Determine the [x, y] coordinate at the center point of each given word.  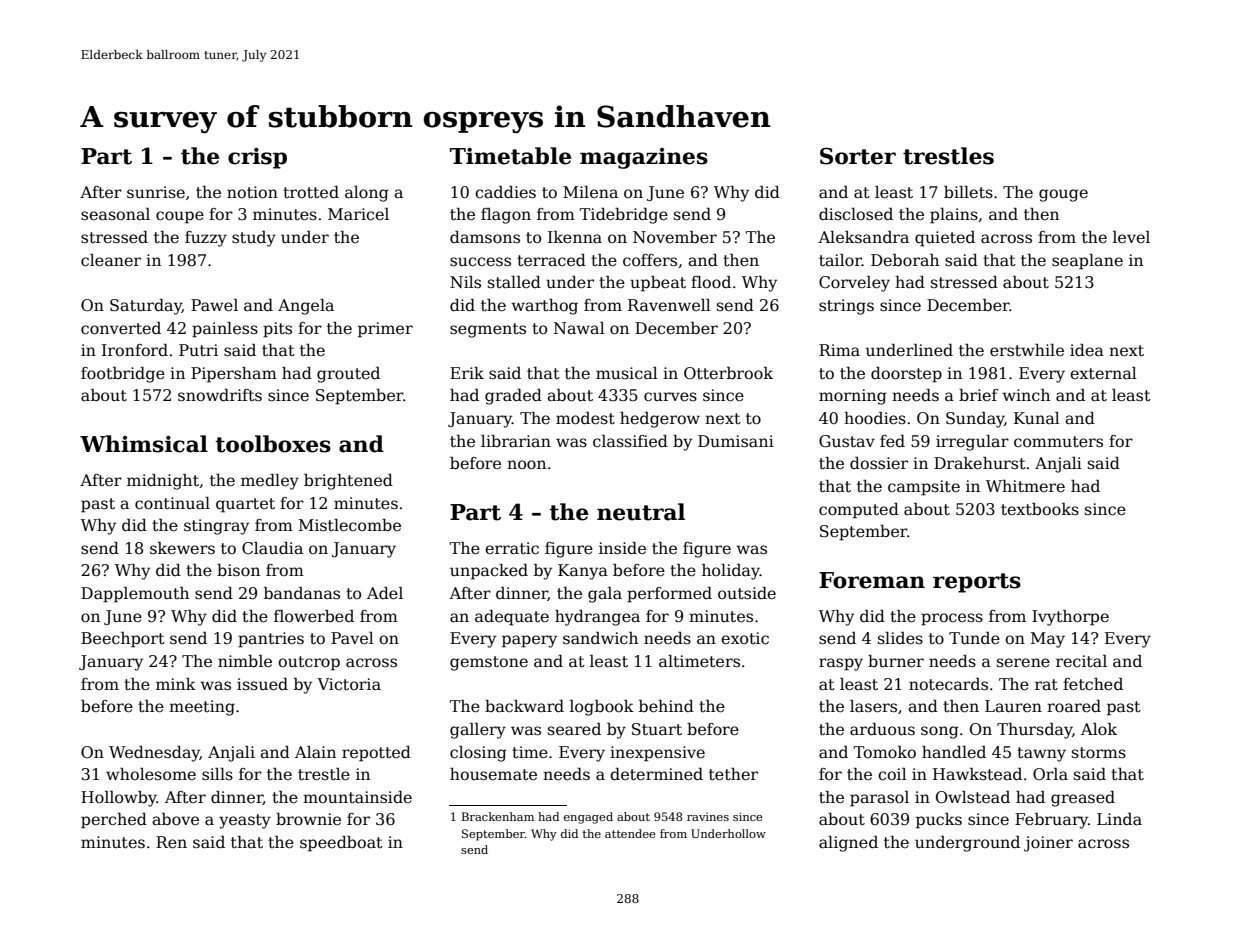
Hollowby [119, 799]
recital [1081, 661]
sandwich [600, 638]
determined [656, 774]
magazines [644, 158]
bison [238, 570]
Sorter [858, 156]
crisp [257, 158]
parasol [879, 799]
